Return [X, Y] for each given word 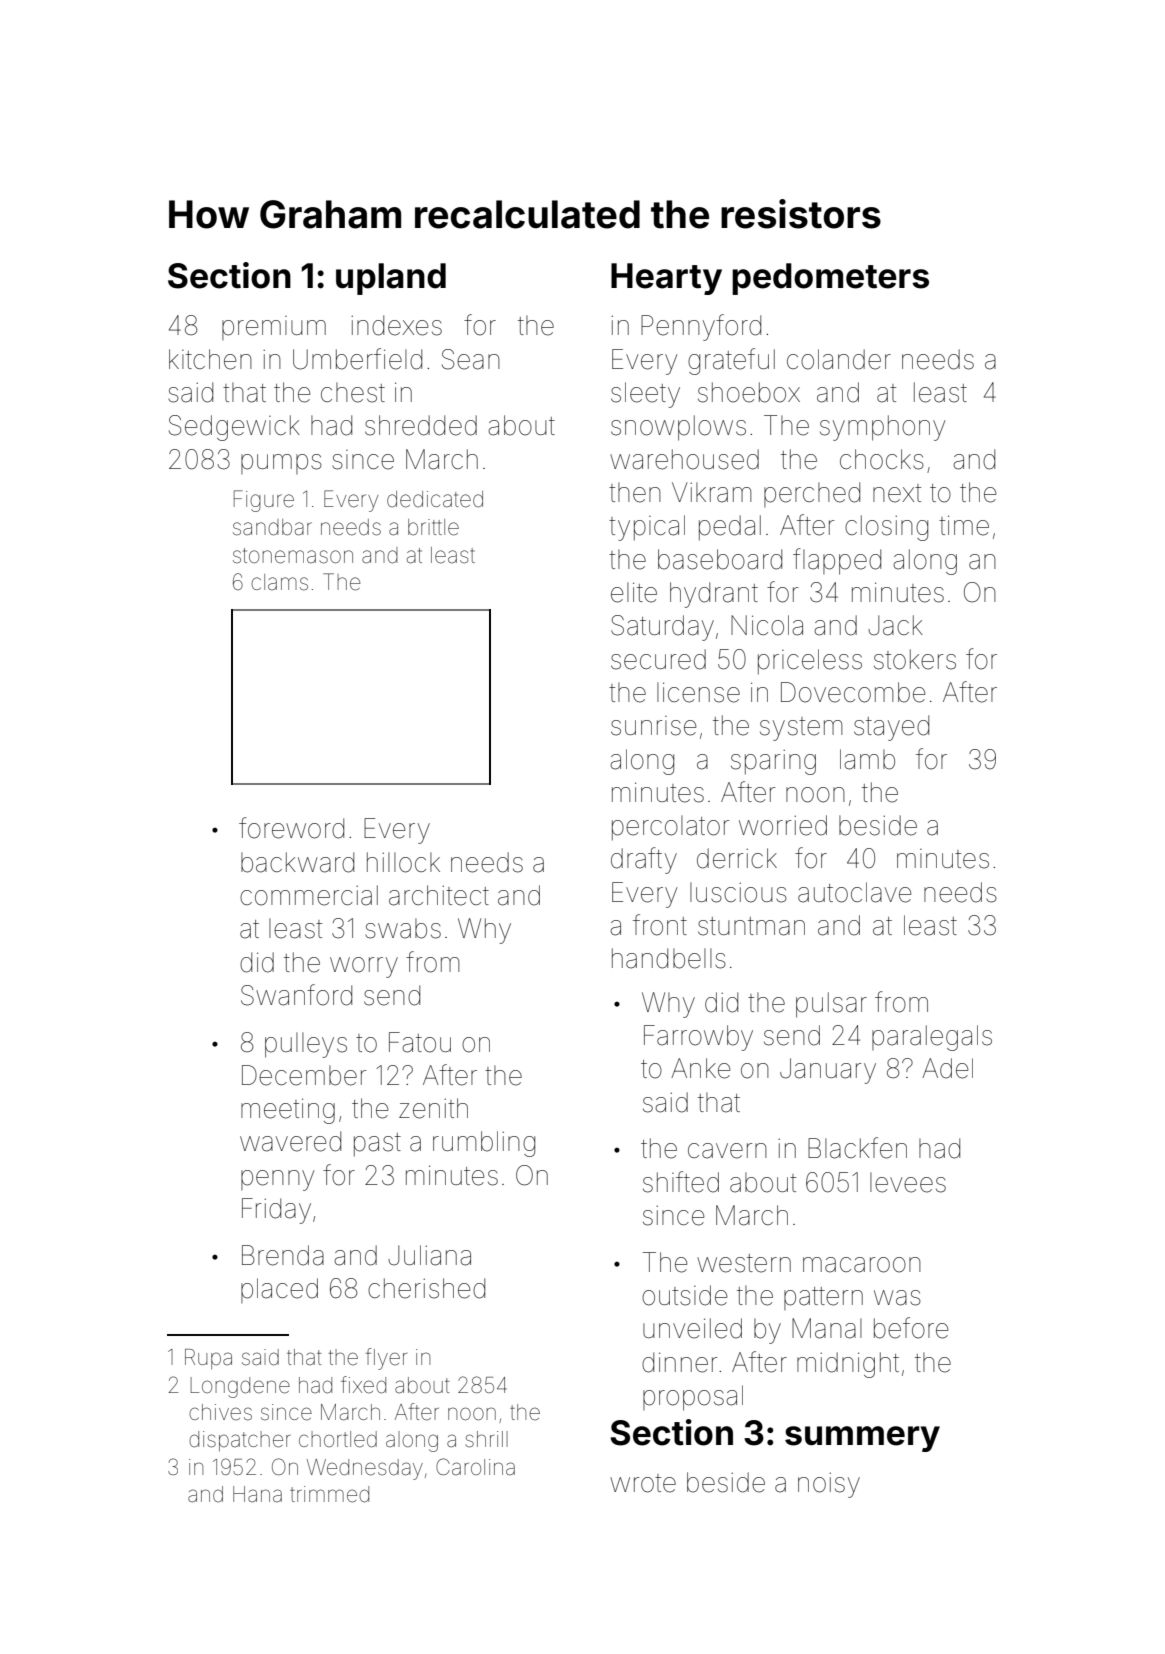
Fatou [420, 1042]
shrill [486, 1439]
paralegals [932, 1038]
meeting [288, 1111]
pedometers [830, 279]
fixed [363, 1385]
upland [391, 279]
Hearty [666, 279]
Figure [264, 501]
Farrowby [698, 1038]
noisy [829, 1485]
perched [812, 494]
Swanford [296, 995]
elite [634, 592]
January [828, 1071]
